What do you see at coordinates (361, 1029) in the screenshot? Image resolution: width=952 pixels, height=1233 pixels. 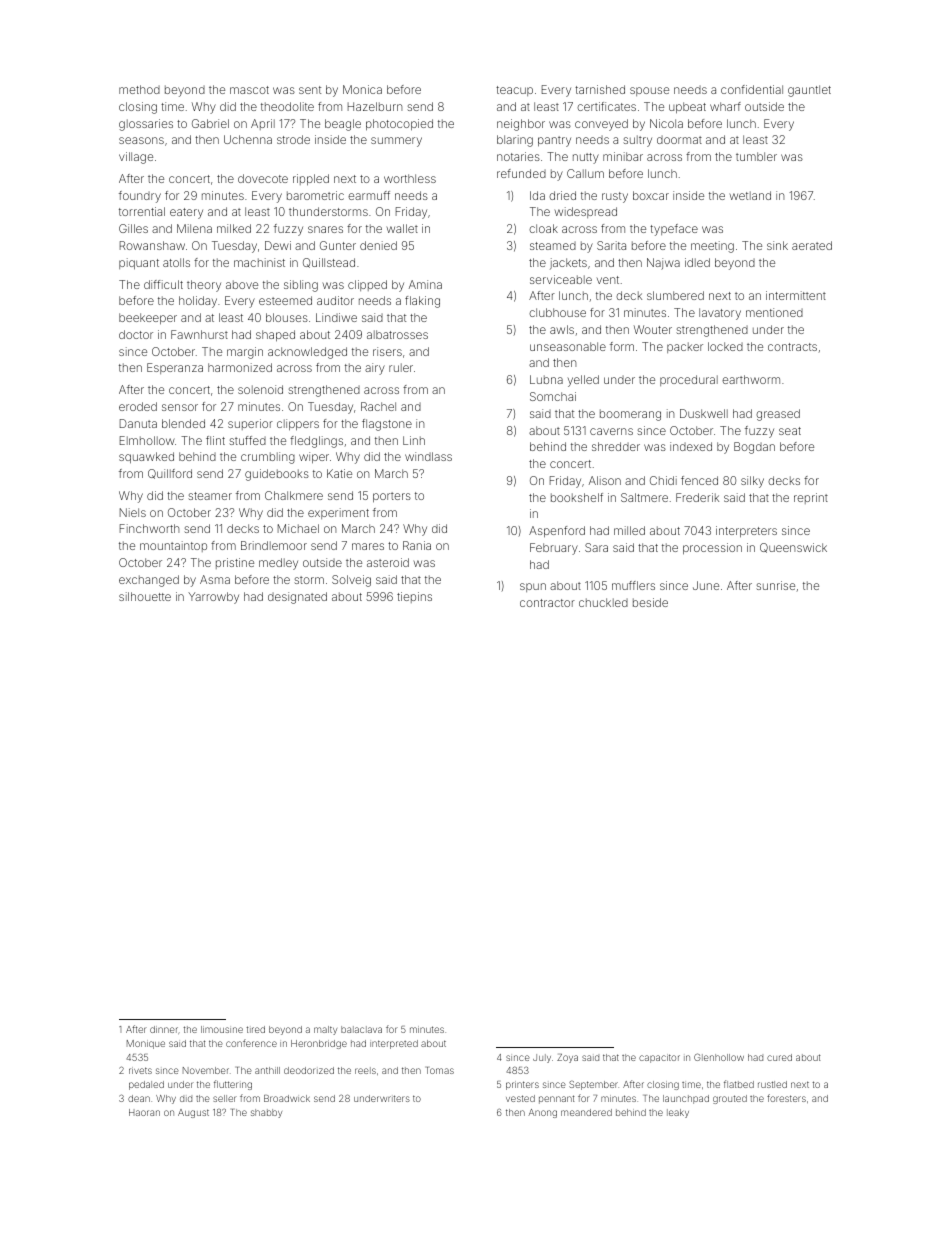 I see `balaclava` at bounding box center [361, 1029].
